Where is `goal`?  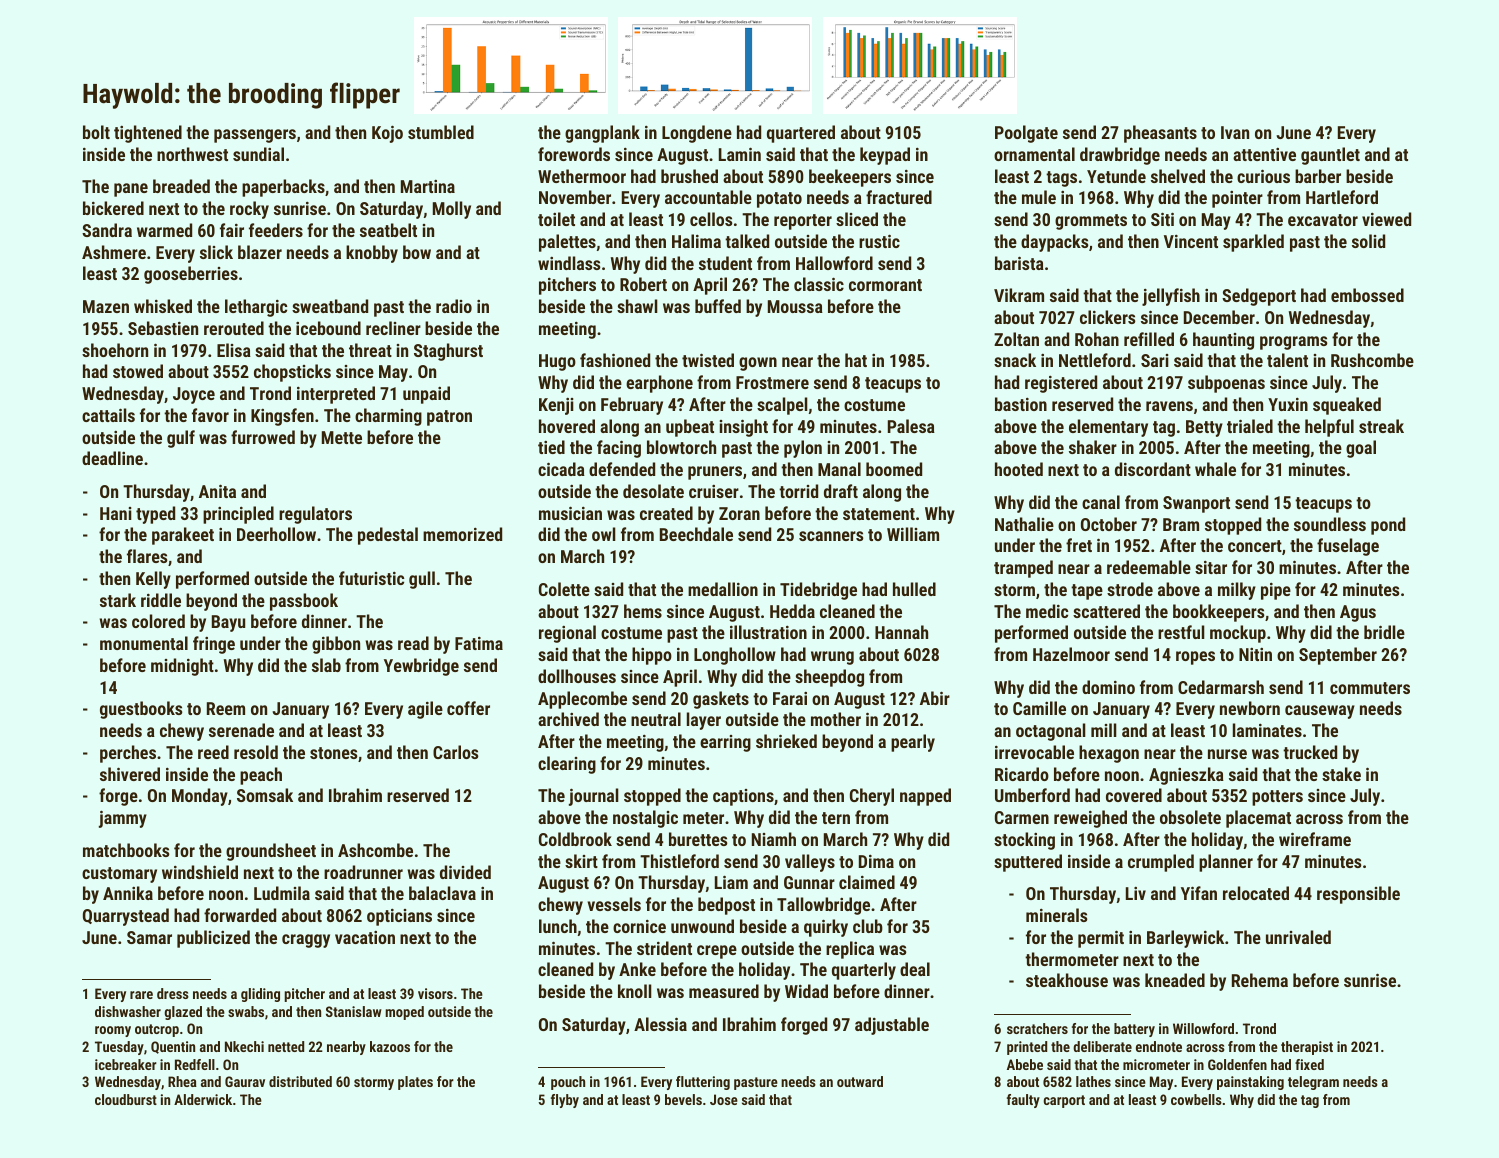
goal is located at coordinates (1361, 449).
